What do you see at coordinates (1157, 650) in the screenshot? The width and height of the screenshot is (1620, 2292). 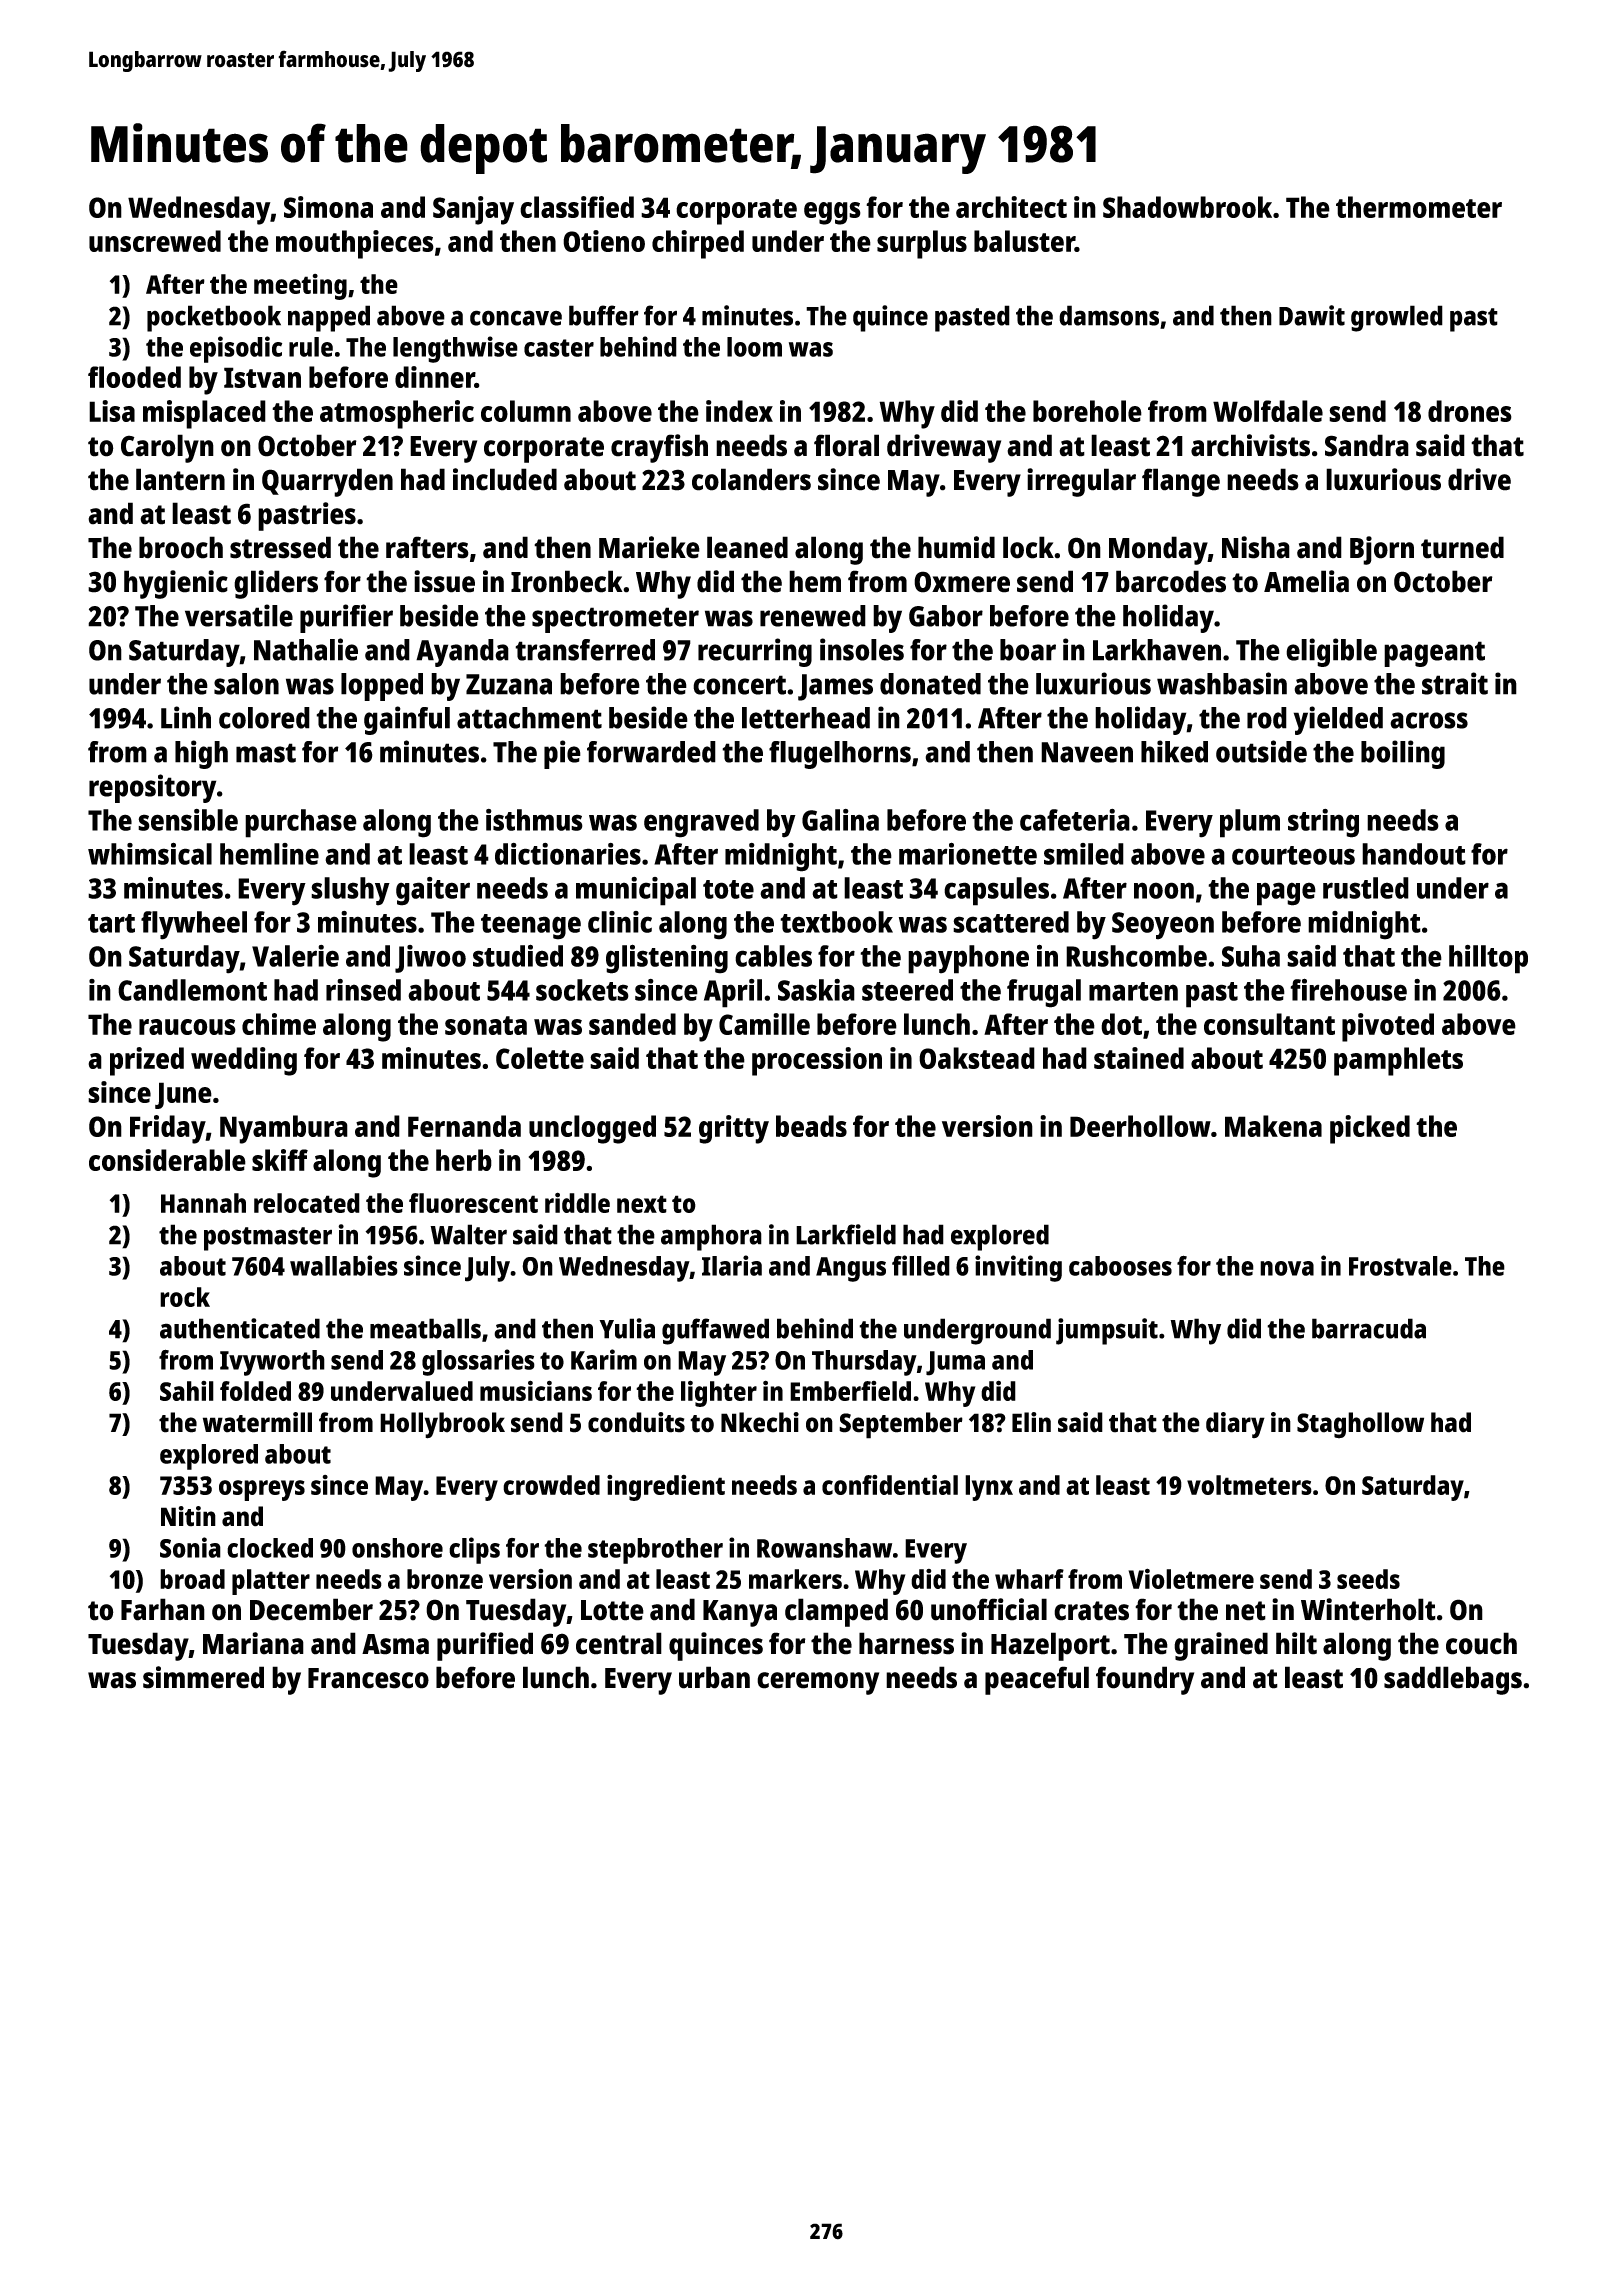 I see `Larkhaven` at bounding box center [1157, 650].
